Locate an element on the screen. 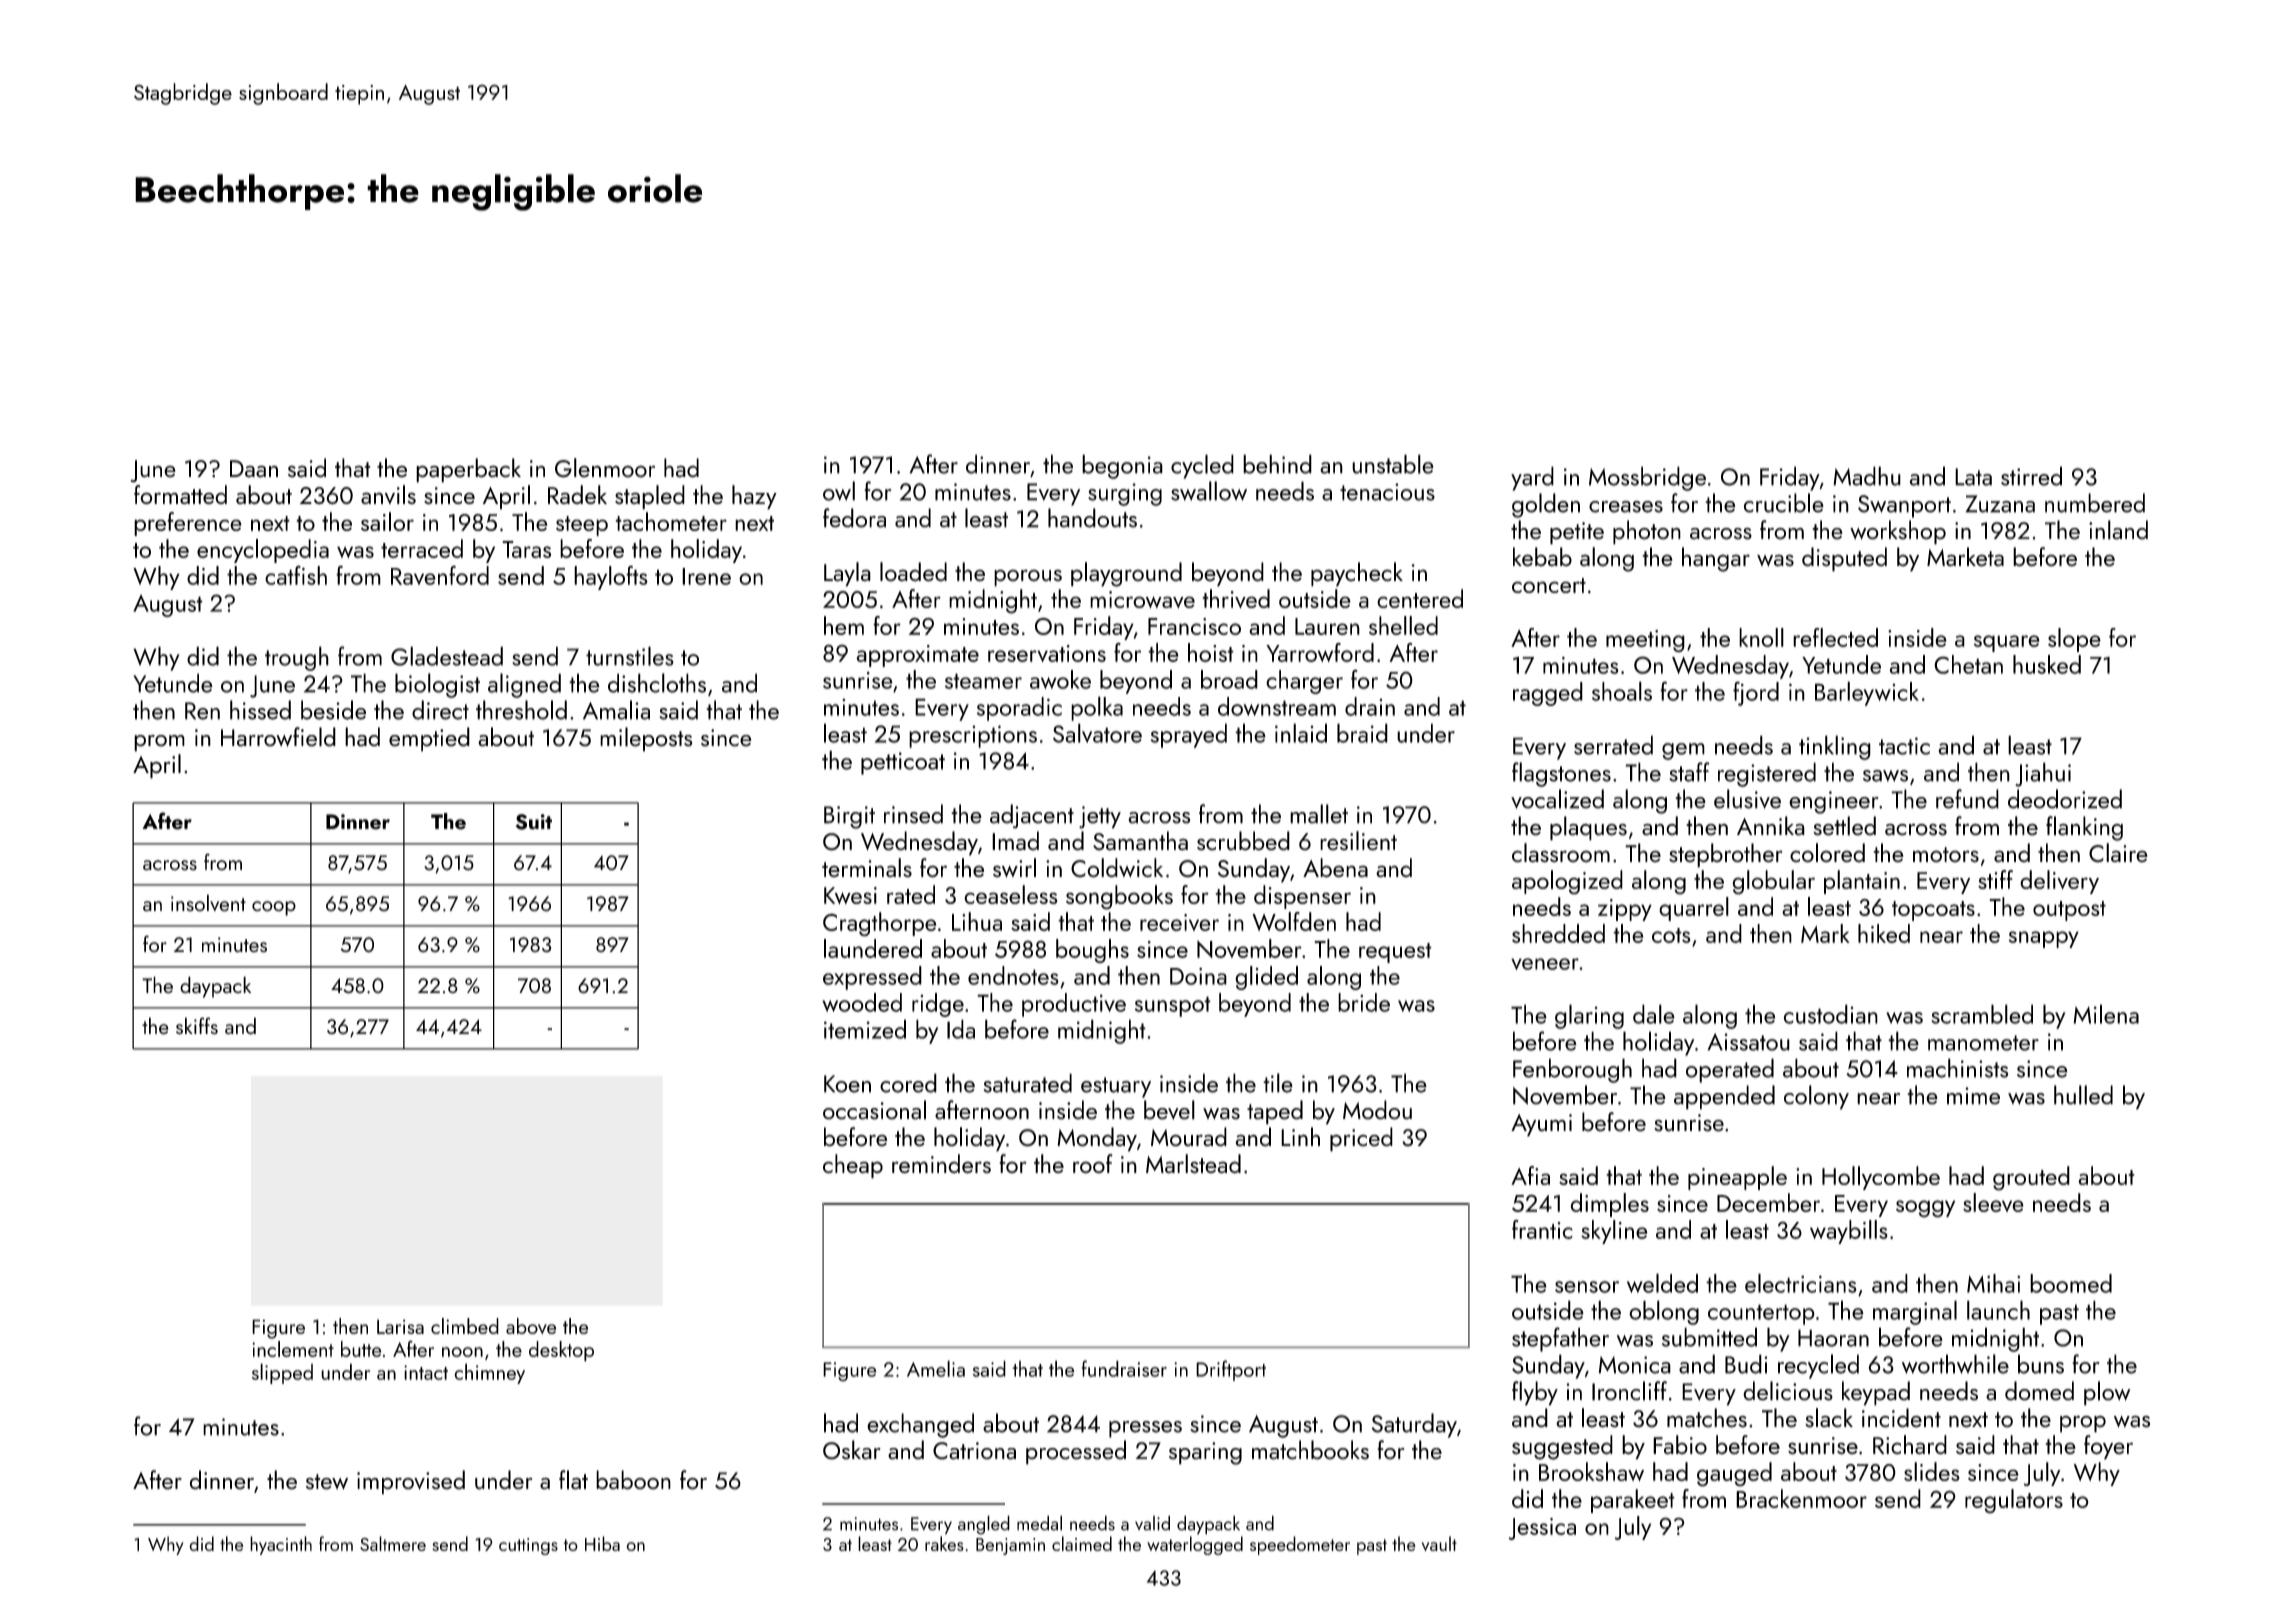 This screenshot has width=2292, height=1620. fundraiser is located at coordinates (1124, 1368).
